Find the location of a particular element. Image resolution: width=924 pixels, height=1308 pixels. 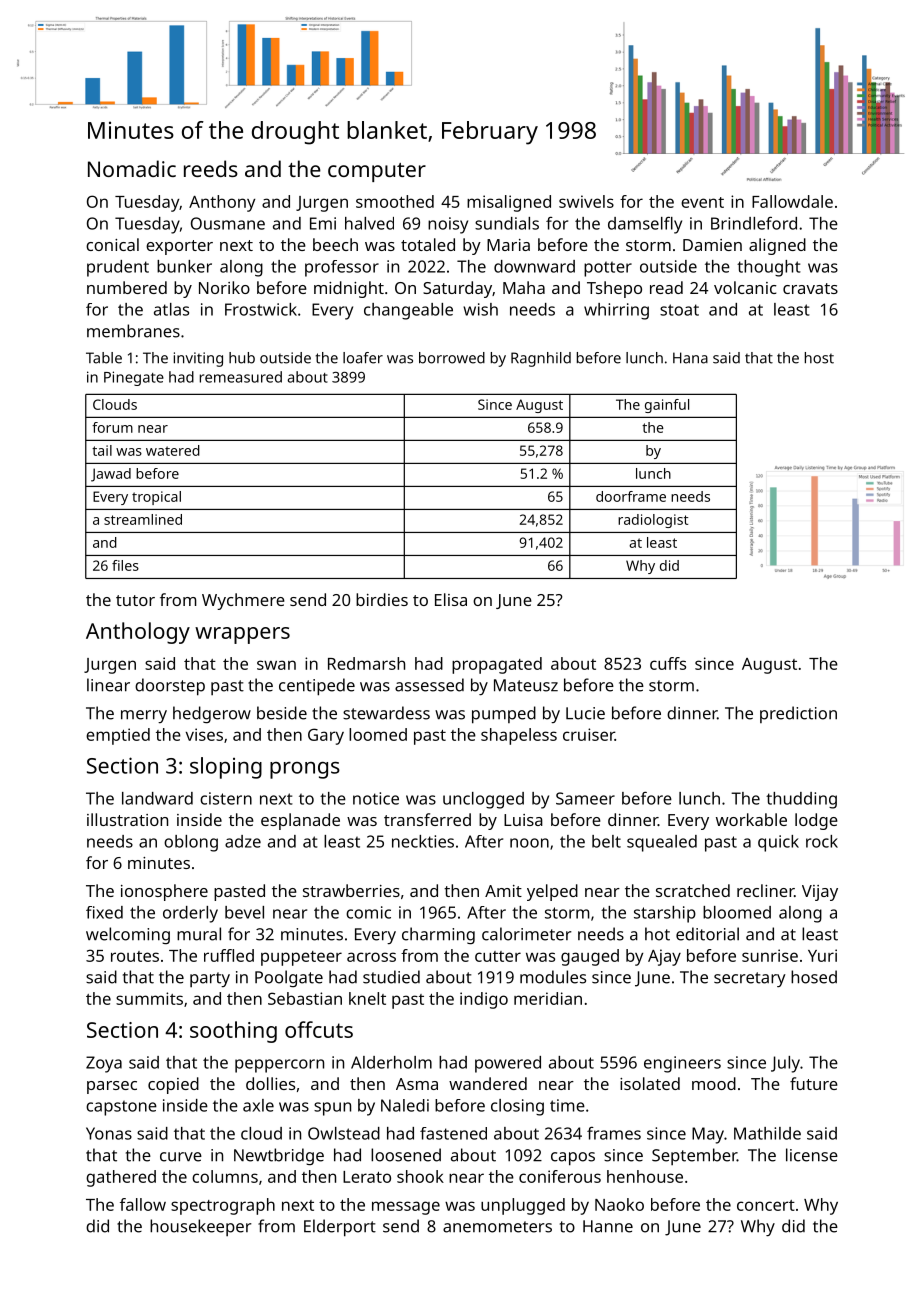

Elisa is located at coordinates (451, 599).
